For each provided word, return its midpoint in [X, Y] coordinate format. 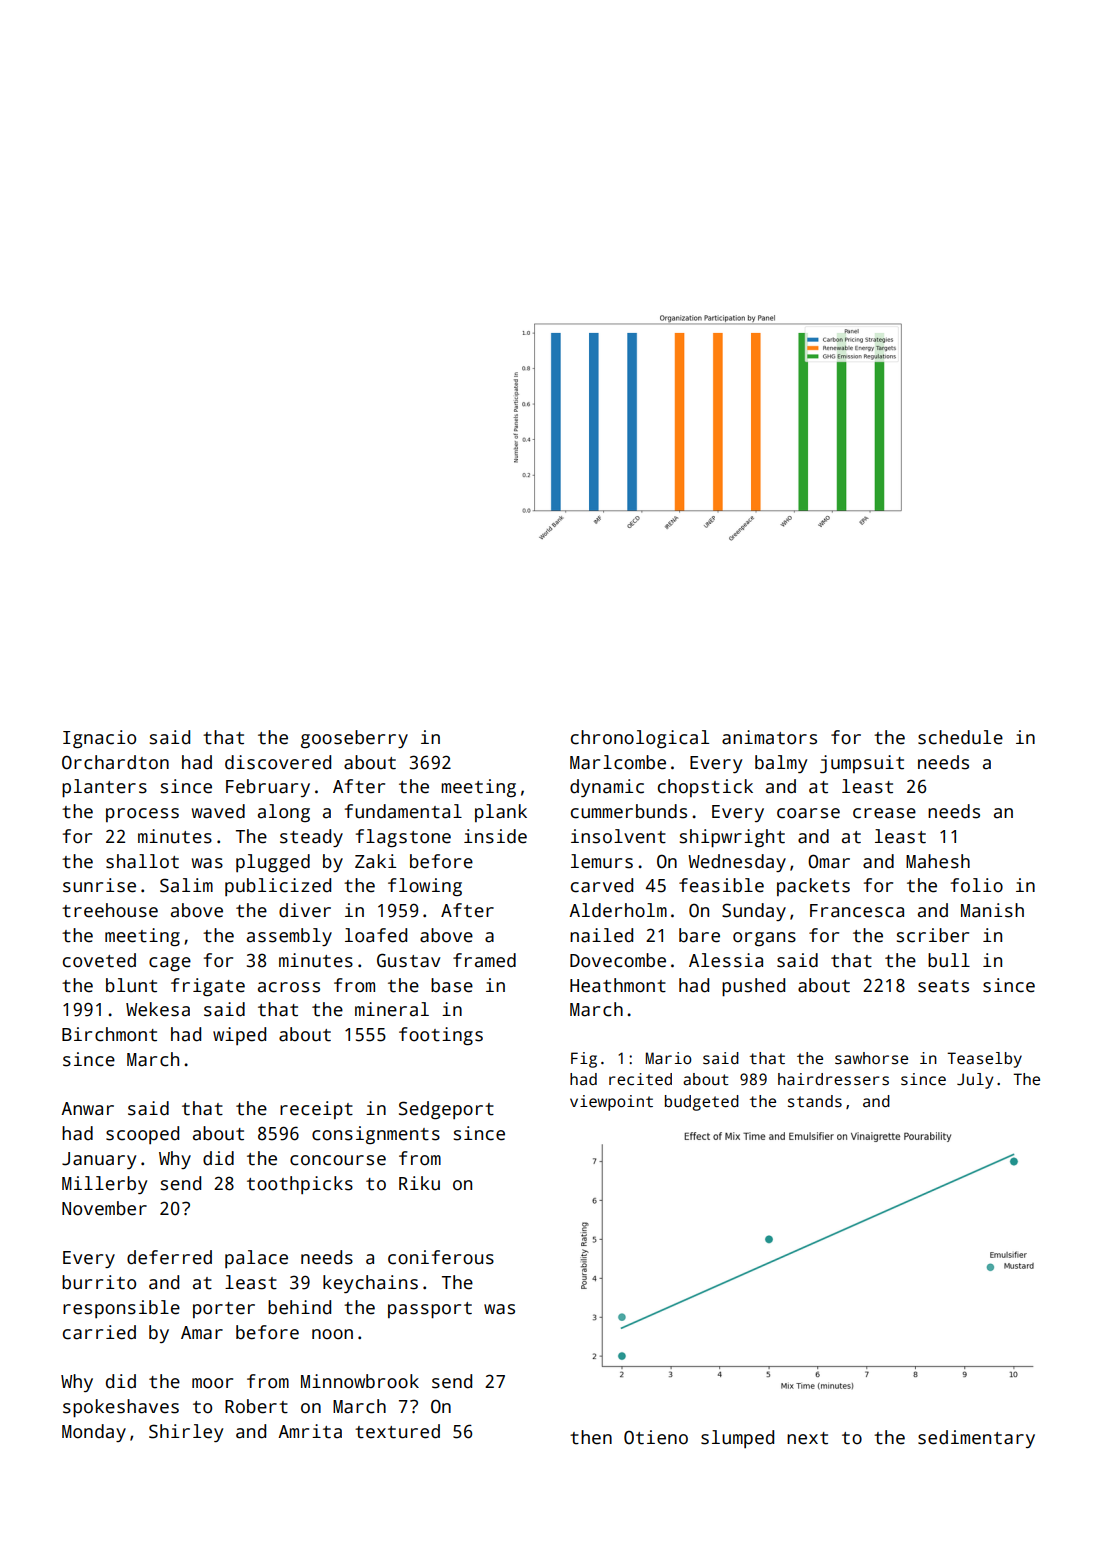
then [591, 1437]
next [807, 1438]
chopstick [705, 788]
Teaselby [984, 1060]
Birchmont [109, 1034]
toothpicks [300, 1185]
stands [815, 1101]
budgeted [702, 1103]
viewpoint [611, 1103]
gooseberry [354, 739]
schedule [960, 737]
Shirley [186, 1433]
